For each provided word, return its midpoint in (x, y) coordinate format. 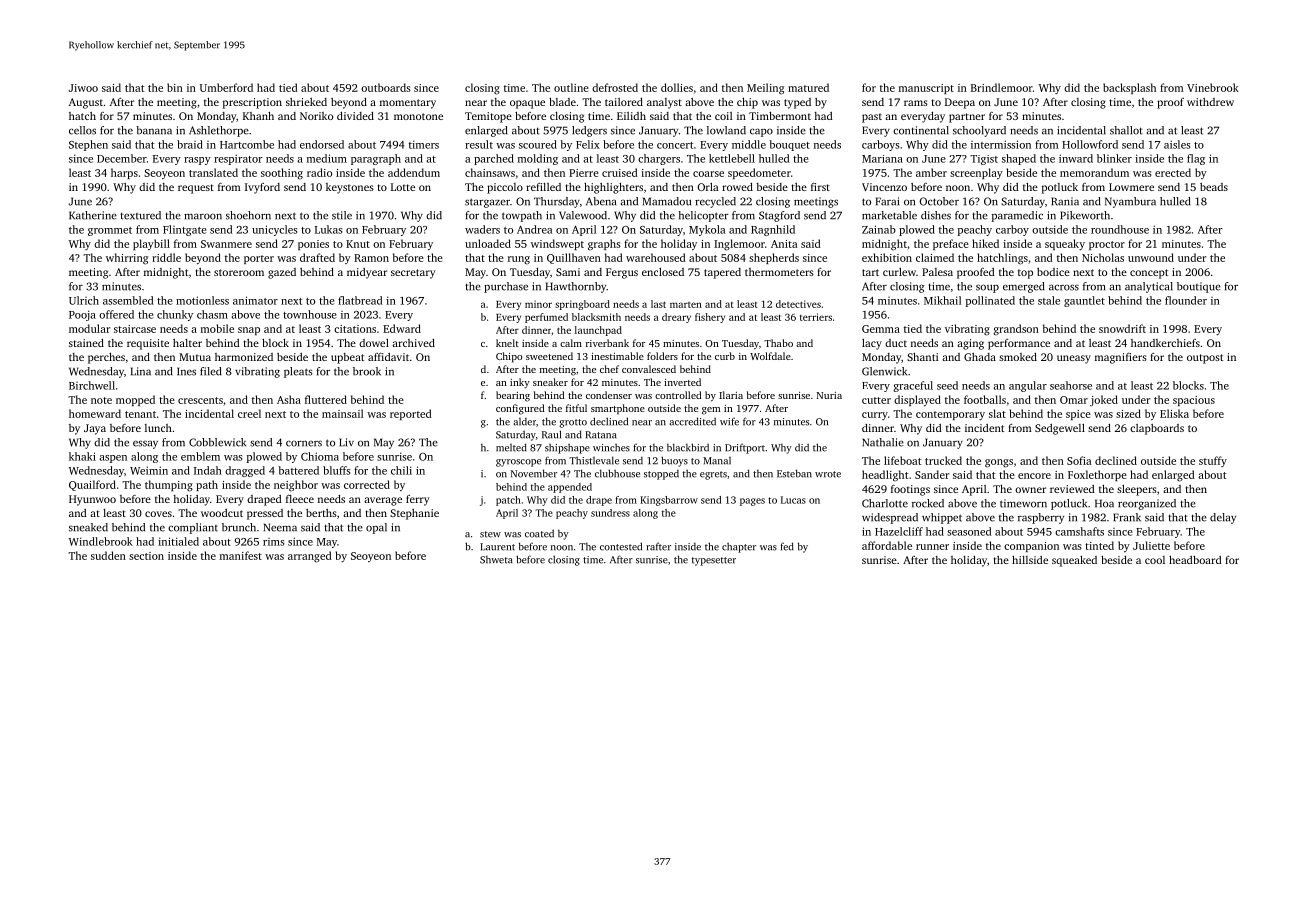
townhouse (310, 314)
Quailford (92, 485)
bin (175, 87)
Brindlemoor (1002, 87)
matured (808, 87)
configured (520, 409)
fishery (710, 318)
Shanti (922, 357)
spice (1078, 415)
